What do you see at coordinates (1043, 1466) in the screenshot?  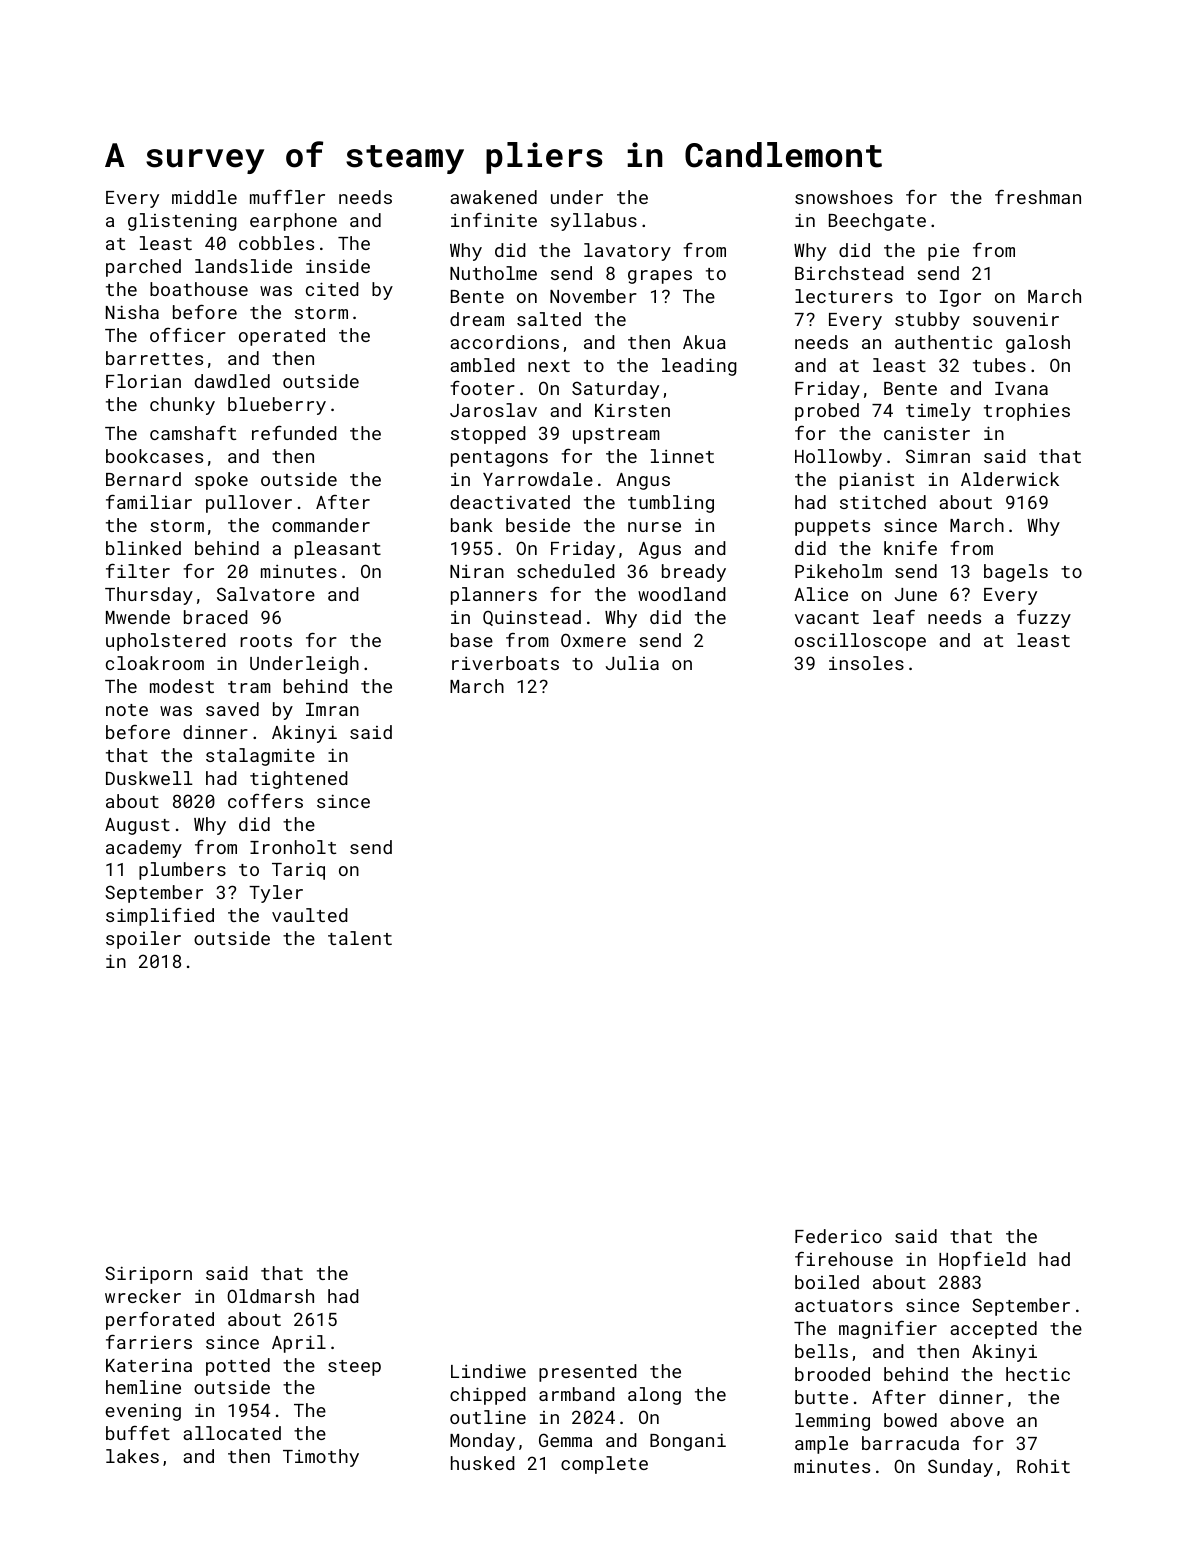 I see `Rohit` at bounding box center [1043, 1466].
